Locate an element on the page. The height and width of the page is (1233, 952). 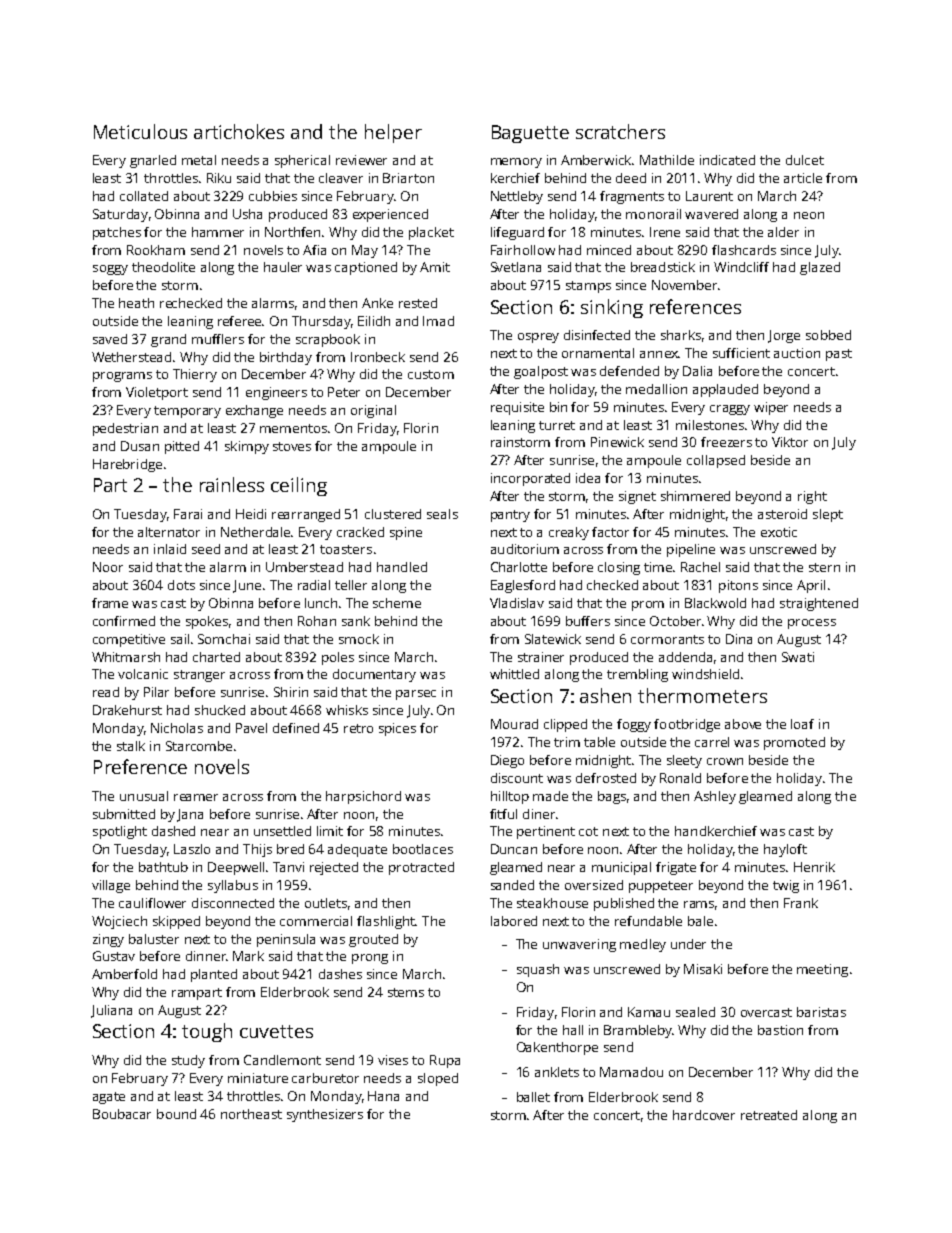
dulcet is located at coordinates (805, 160).
